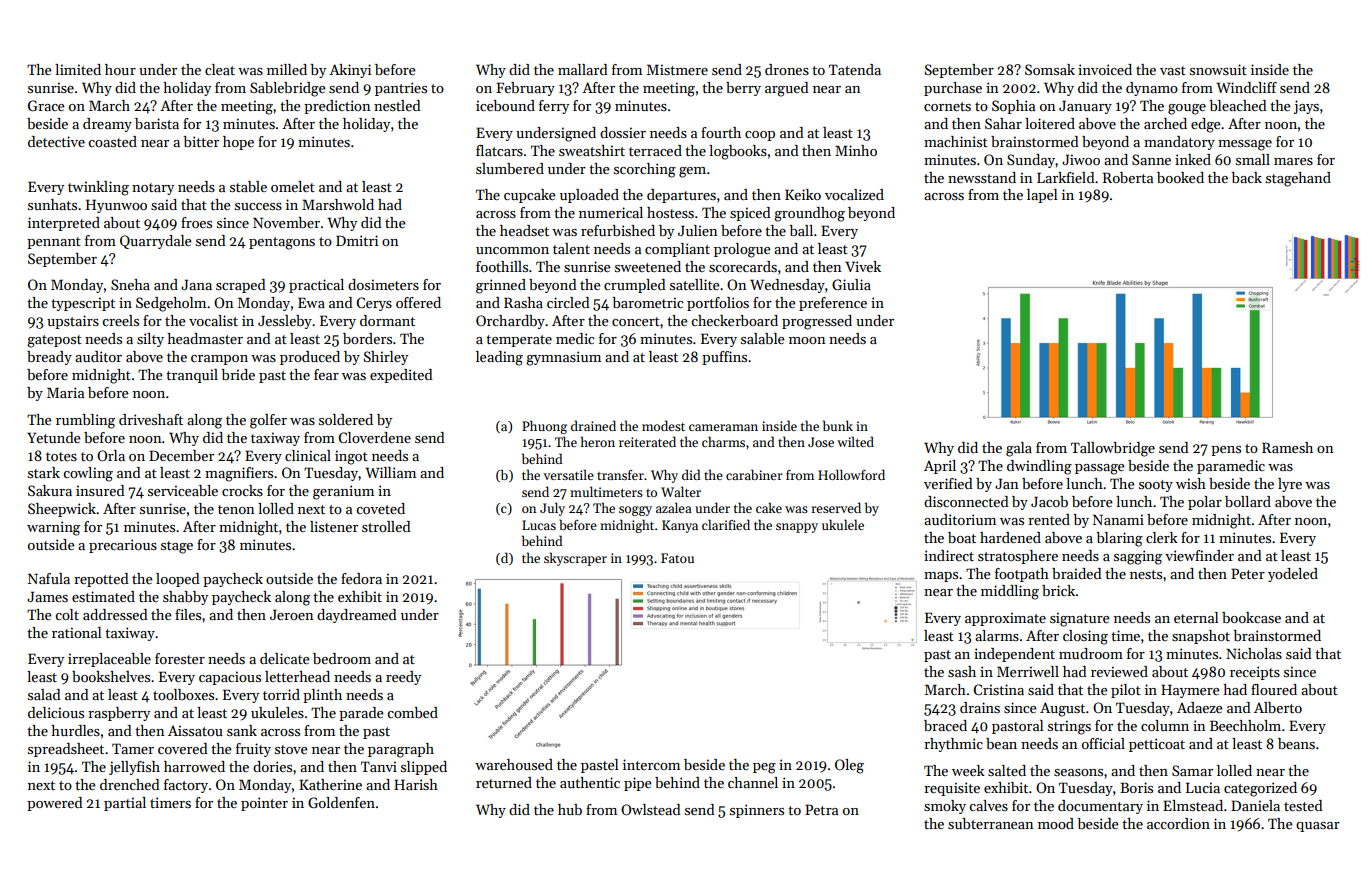 The width and height of the screenshot is (1372, 887). I want to click on reserved, so click(836, 507).
